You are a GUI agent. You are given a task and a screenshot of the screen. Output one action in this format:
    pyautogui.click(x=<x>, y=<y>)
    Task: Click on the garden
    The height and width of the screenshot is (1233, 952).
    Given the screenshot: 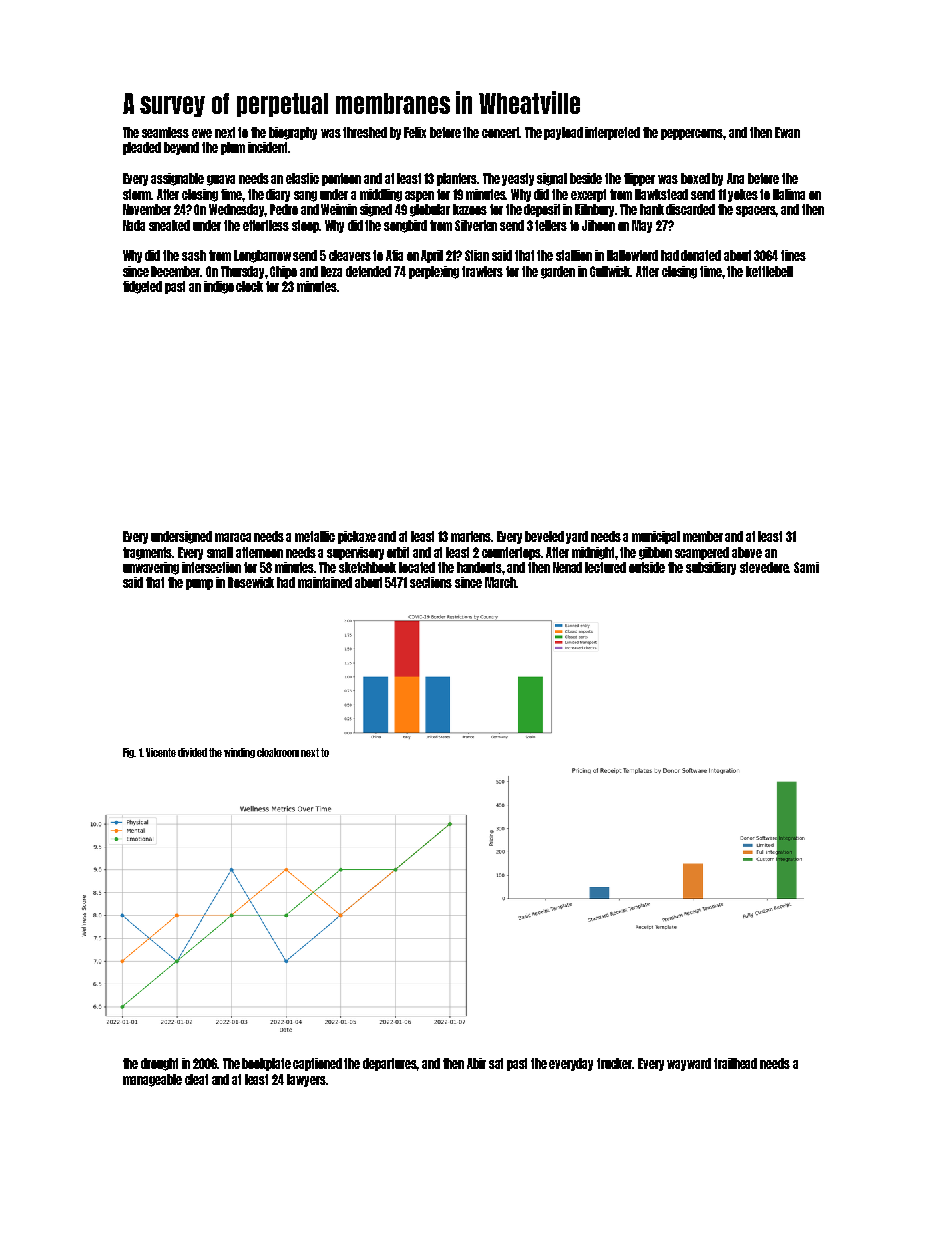 What is the action you would take?
    pyautogui.click(x=558, y=272)
